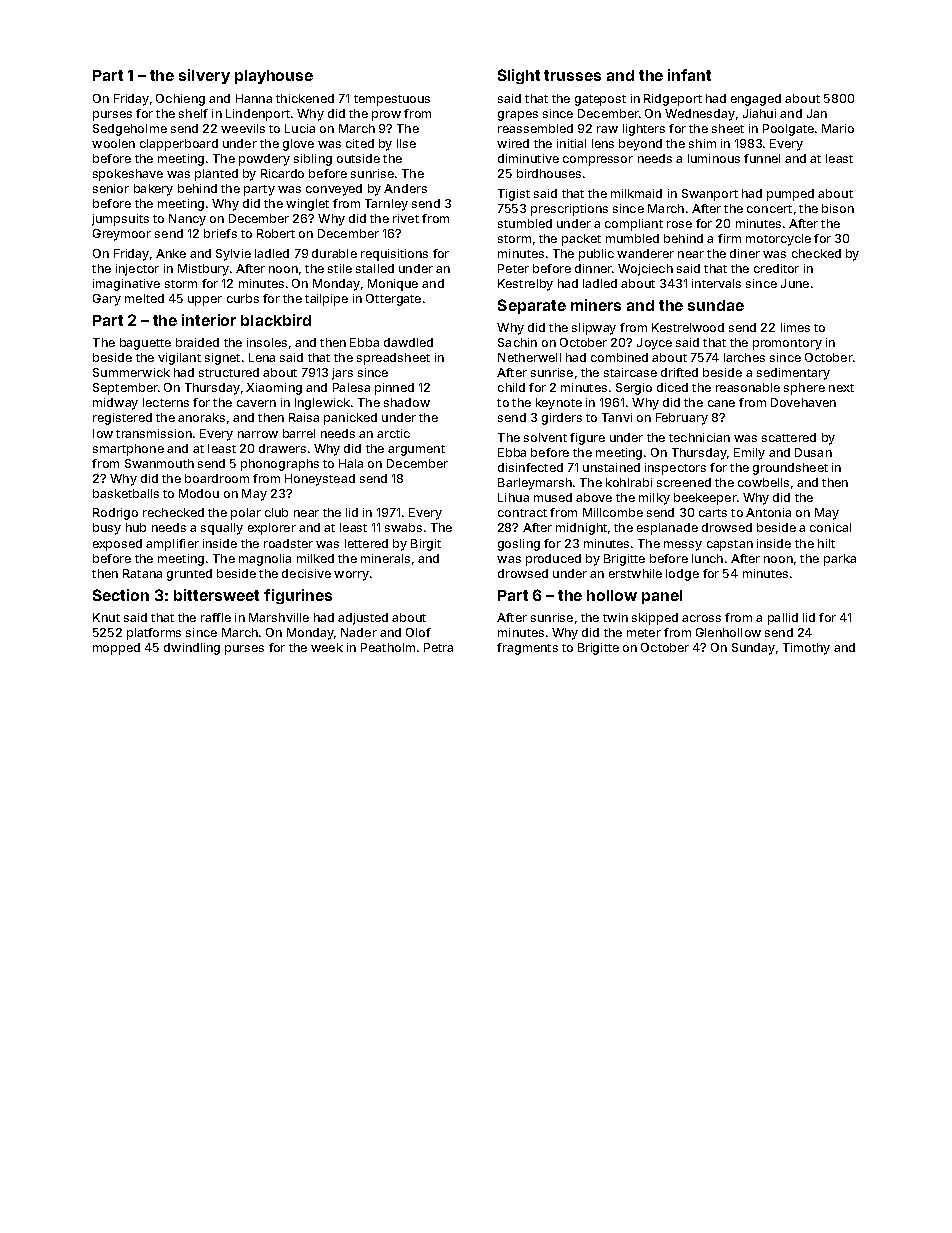  What do you see at coordinates (299, 433) in the screenshot?
I see `barrel` at bounding box center [299, 433].
